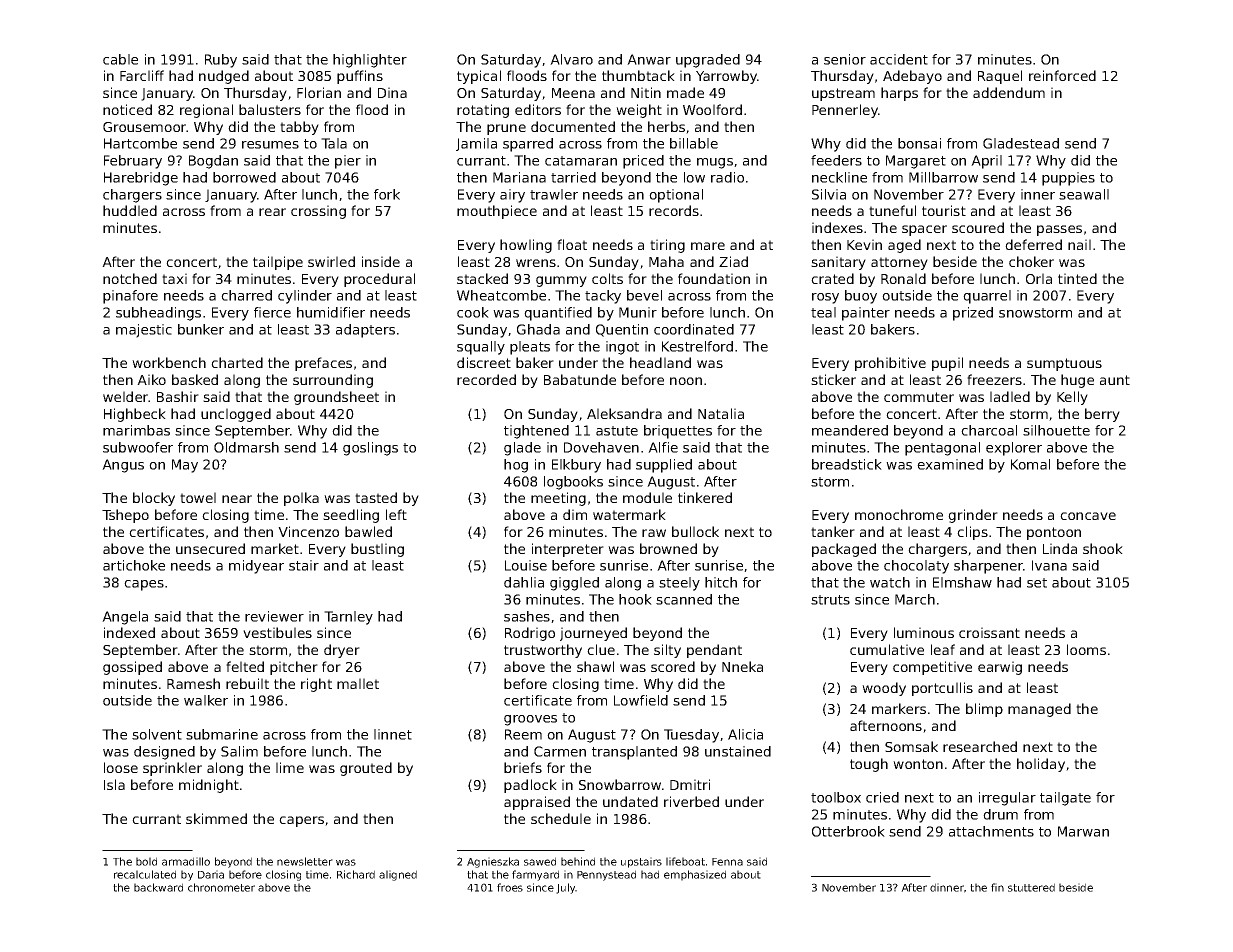 Image resolution: width=1233 pixels, height=952 pixels. What do you see at coordinates (1062, 75) in the screenshot?
I see `reinforced` at bounding box center [1062, 75].
